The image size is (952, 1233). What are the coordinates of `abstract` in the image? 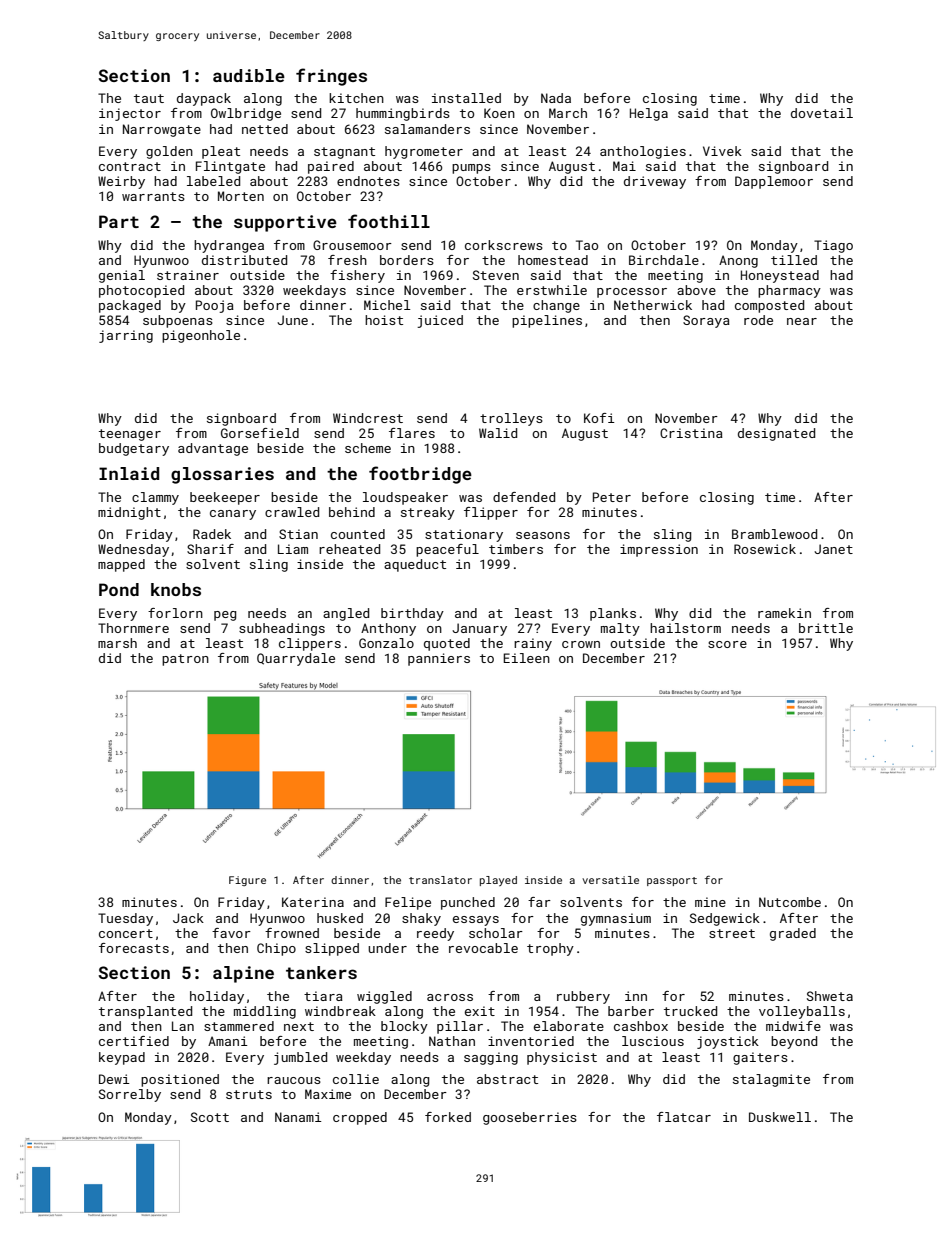 It's located at (507, 1079).
